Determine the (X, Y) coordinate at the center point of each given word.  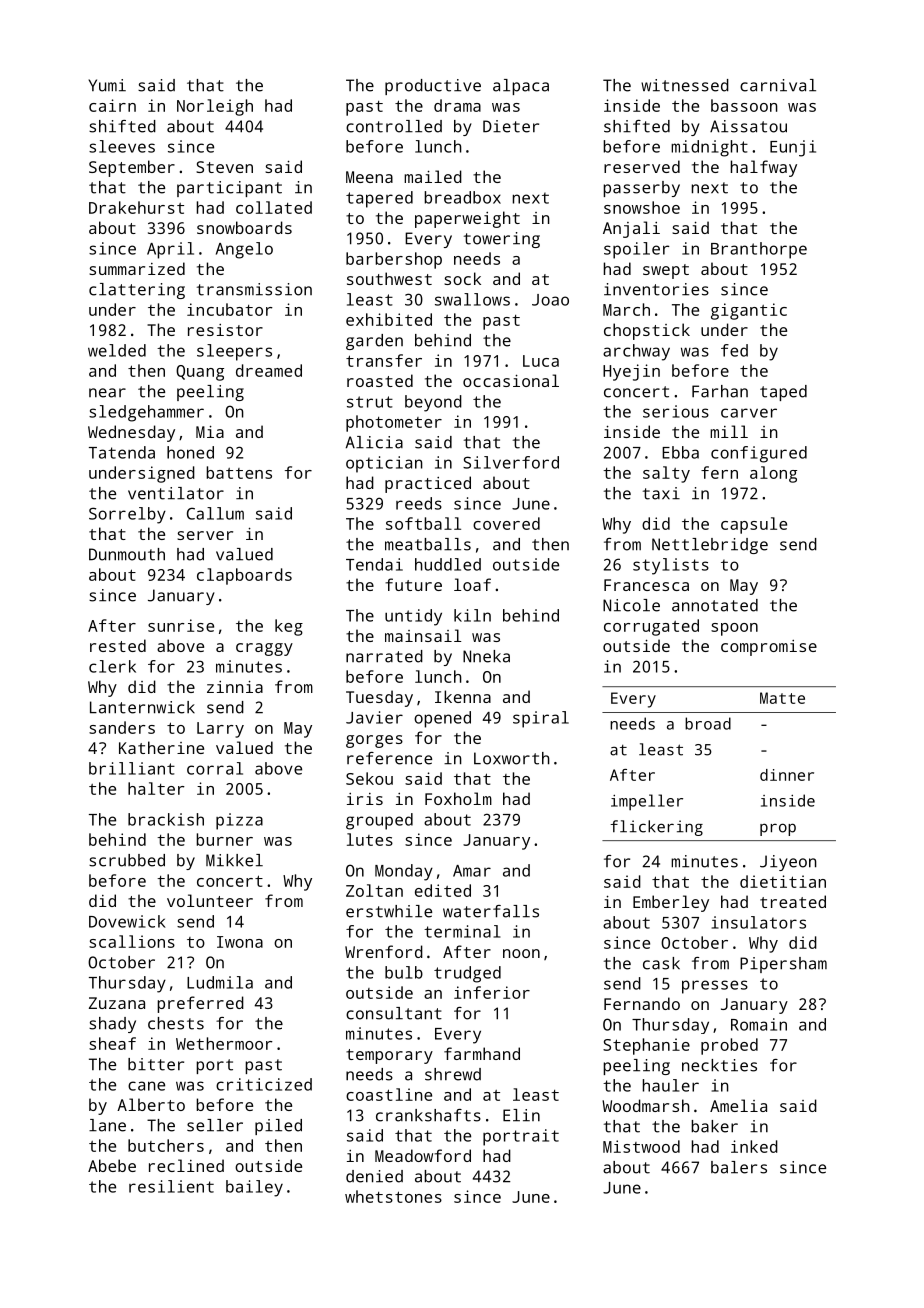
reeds (419, 503)
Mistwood (641, 1146)
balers (739, 1167)
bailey (254, 1188)
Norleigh (215, 107)
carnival (778, 85)
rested (118, 645)
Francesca (646, 585)
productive (433, 87)
